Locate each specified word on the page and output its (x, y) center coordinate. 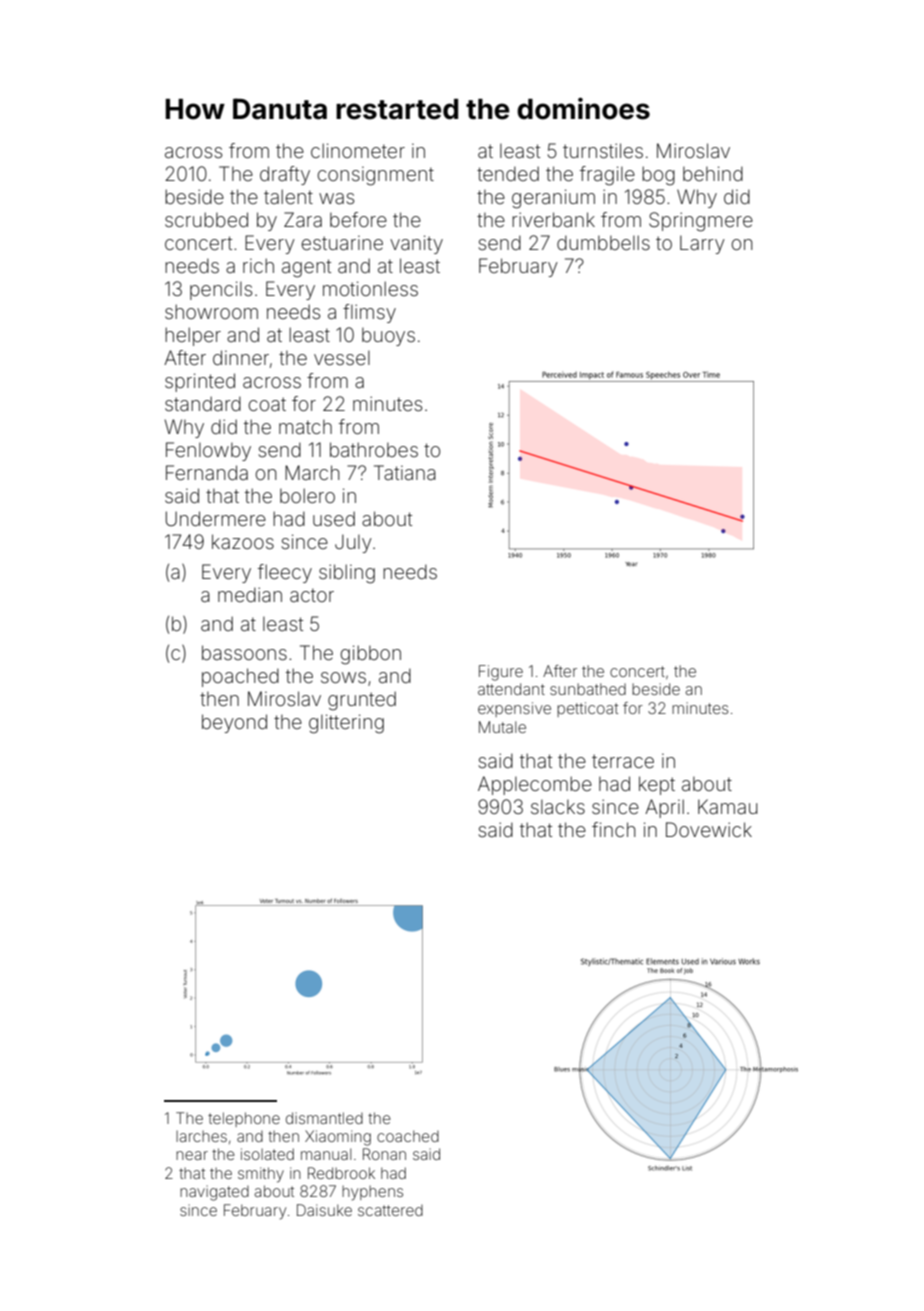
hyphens (372, 1193)
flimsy (369, 313)
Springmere (701, 222)
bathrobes (374, 449)
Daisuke (324, 1210)
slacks (558, 807)
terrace (623, 761)
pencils (221, 290)
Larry (702, 244)
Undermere (216, 518)
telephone (244, 1119)
